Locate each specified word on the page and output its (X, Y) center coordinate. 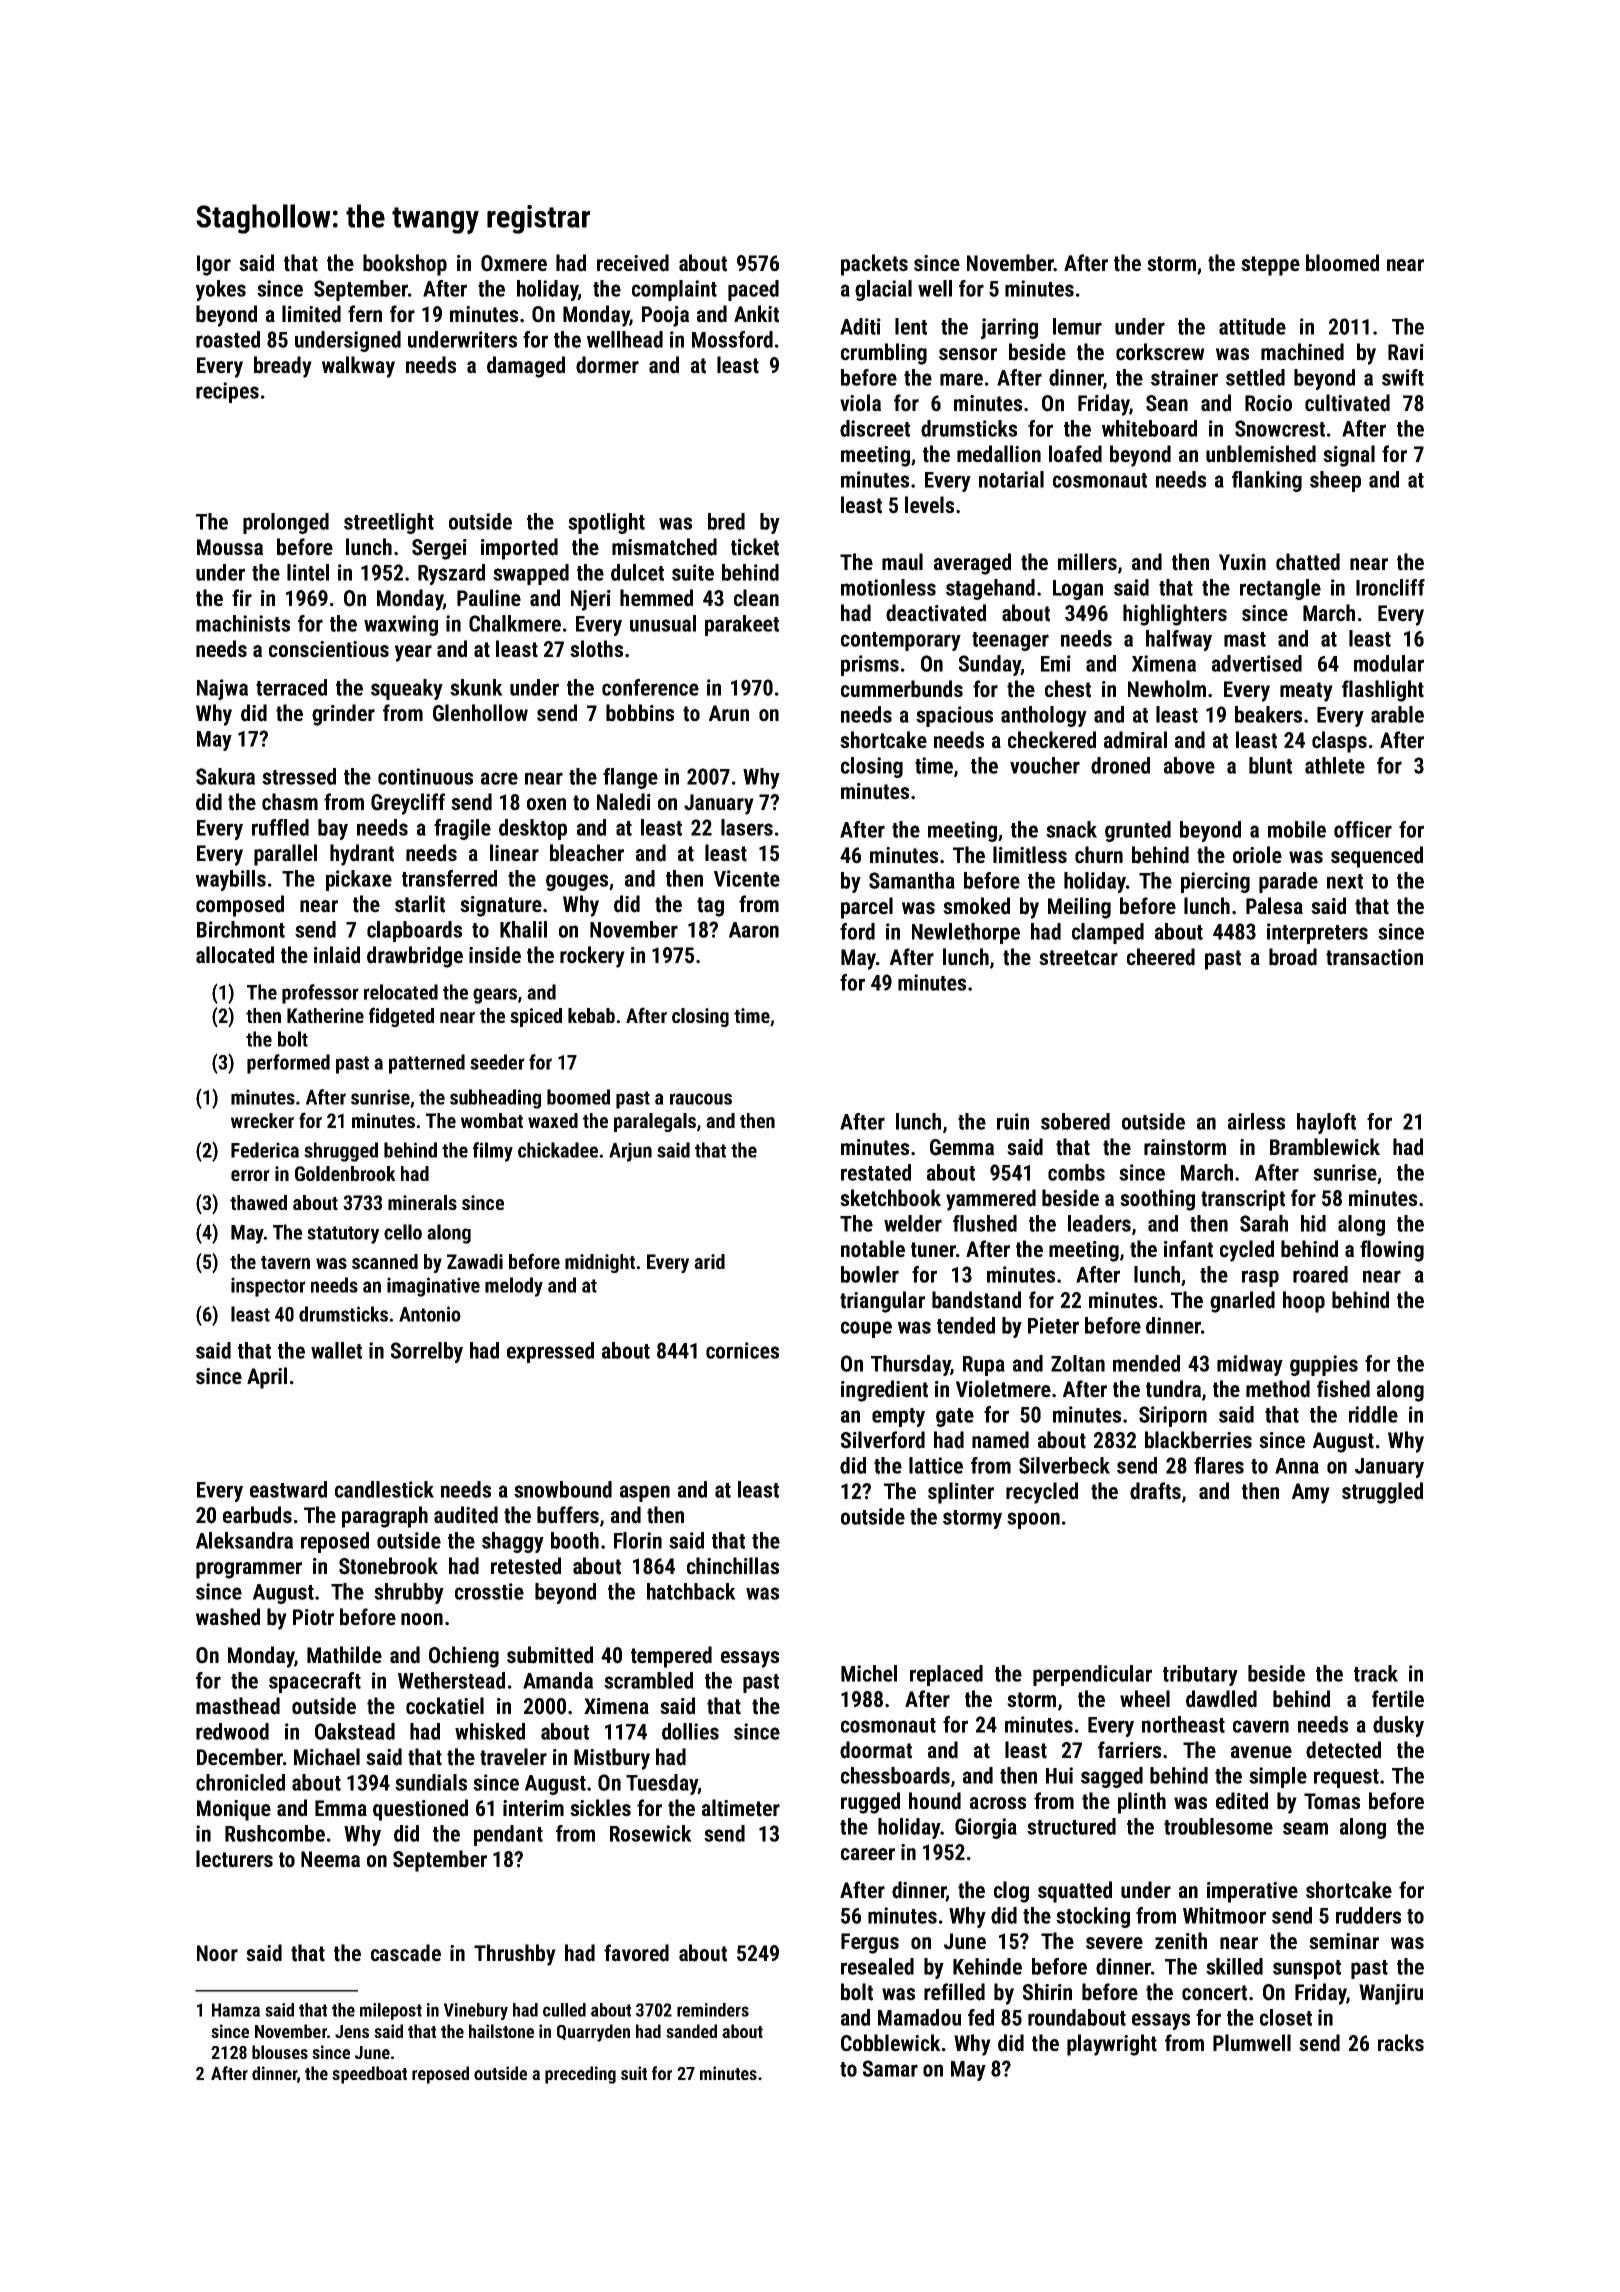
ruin (1013, 1121)
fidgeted (401, 1017)
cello (403, 1232)
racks (1401, 2043)
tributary (1200, 1675)
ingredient (884, 1391)
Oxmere (514, 263)
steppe (1270, 266)
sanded (691, 2031)
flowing (1392, 1251)
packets (874, 265)
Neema (330, 1859)
